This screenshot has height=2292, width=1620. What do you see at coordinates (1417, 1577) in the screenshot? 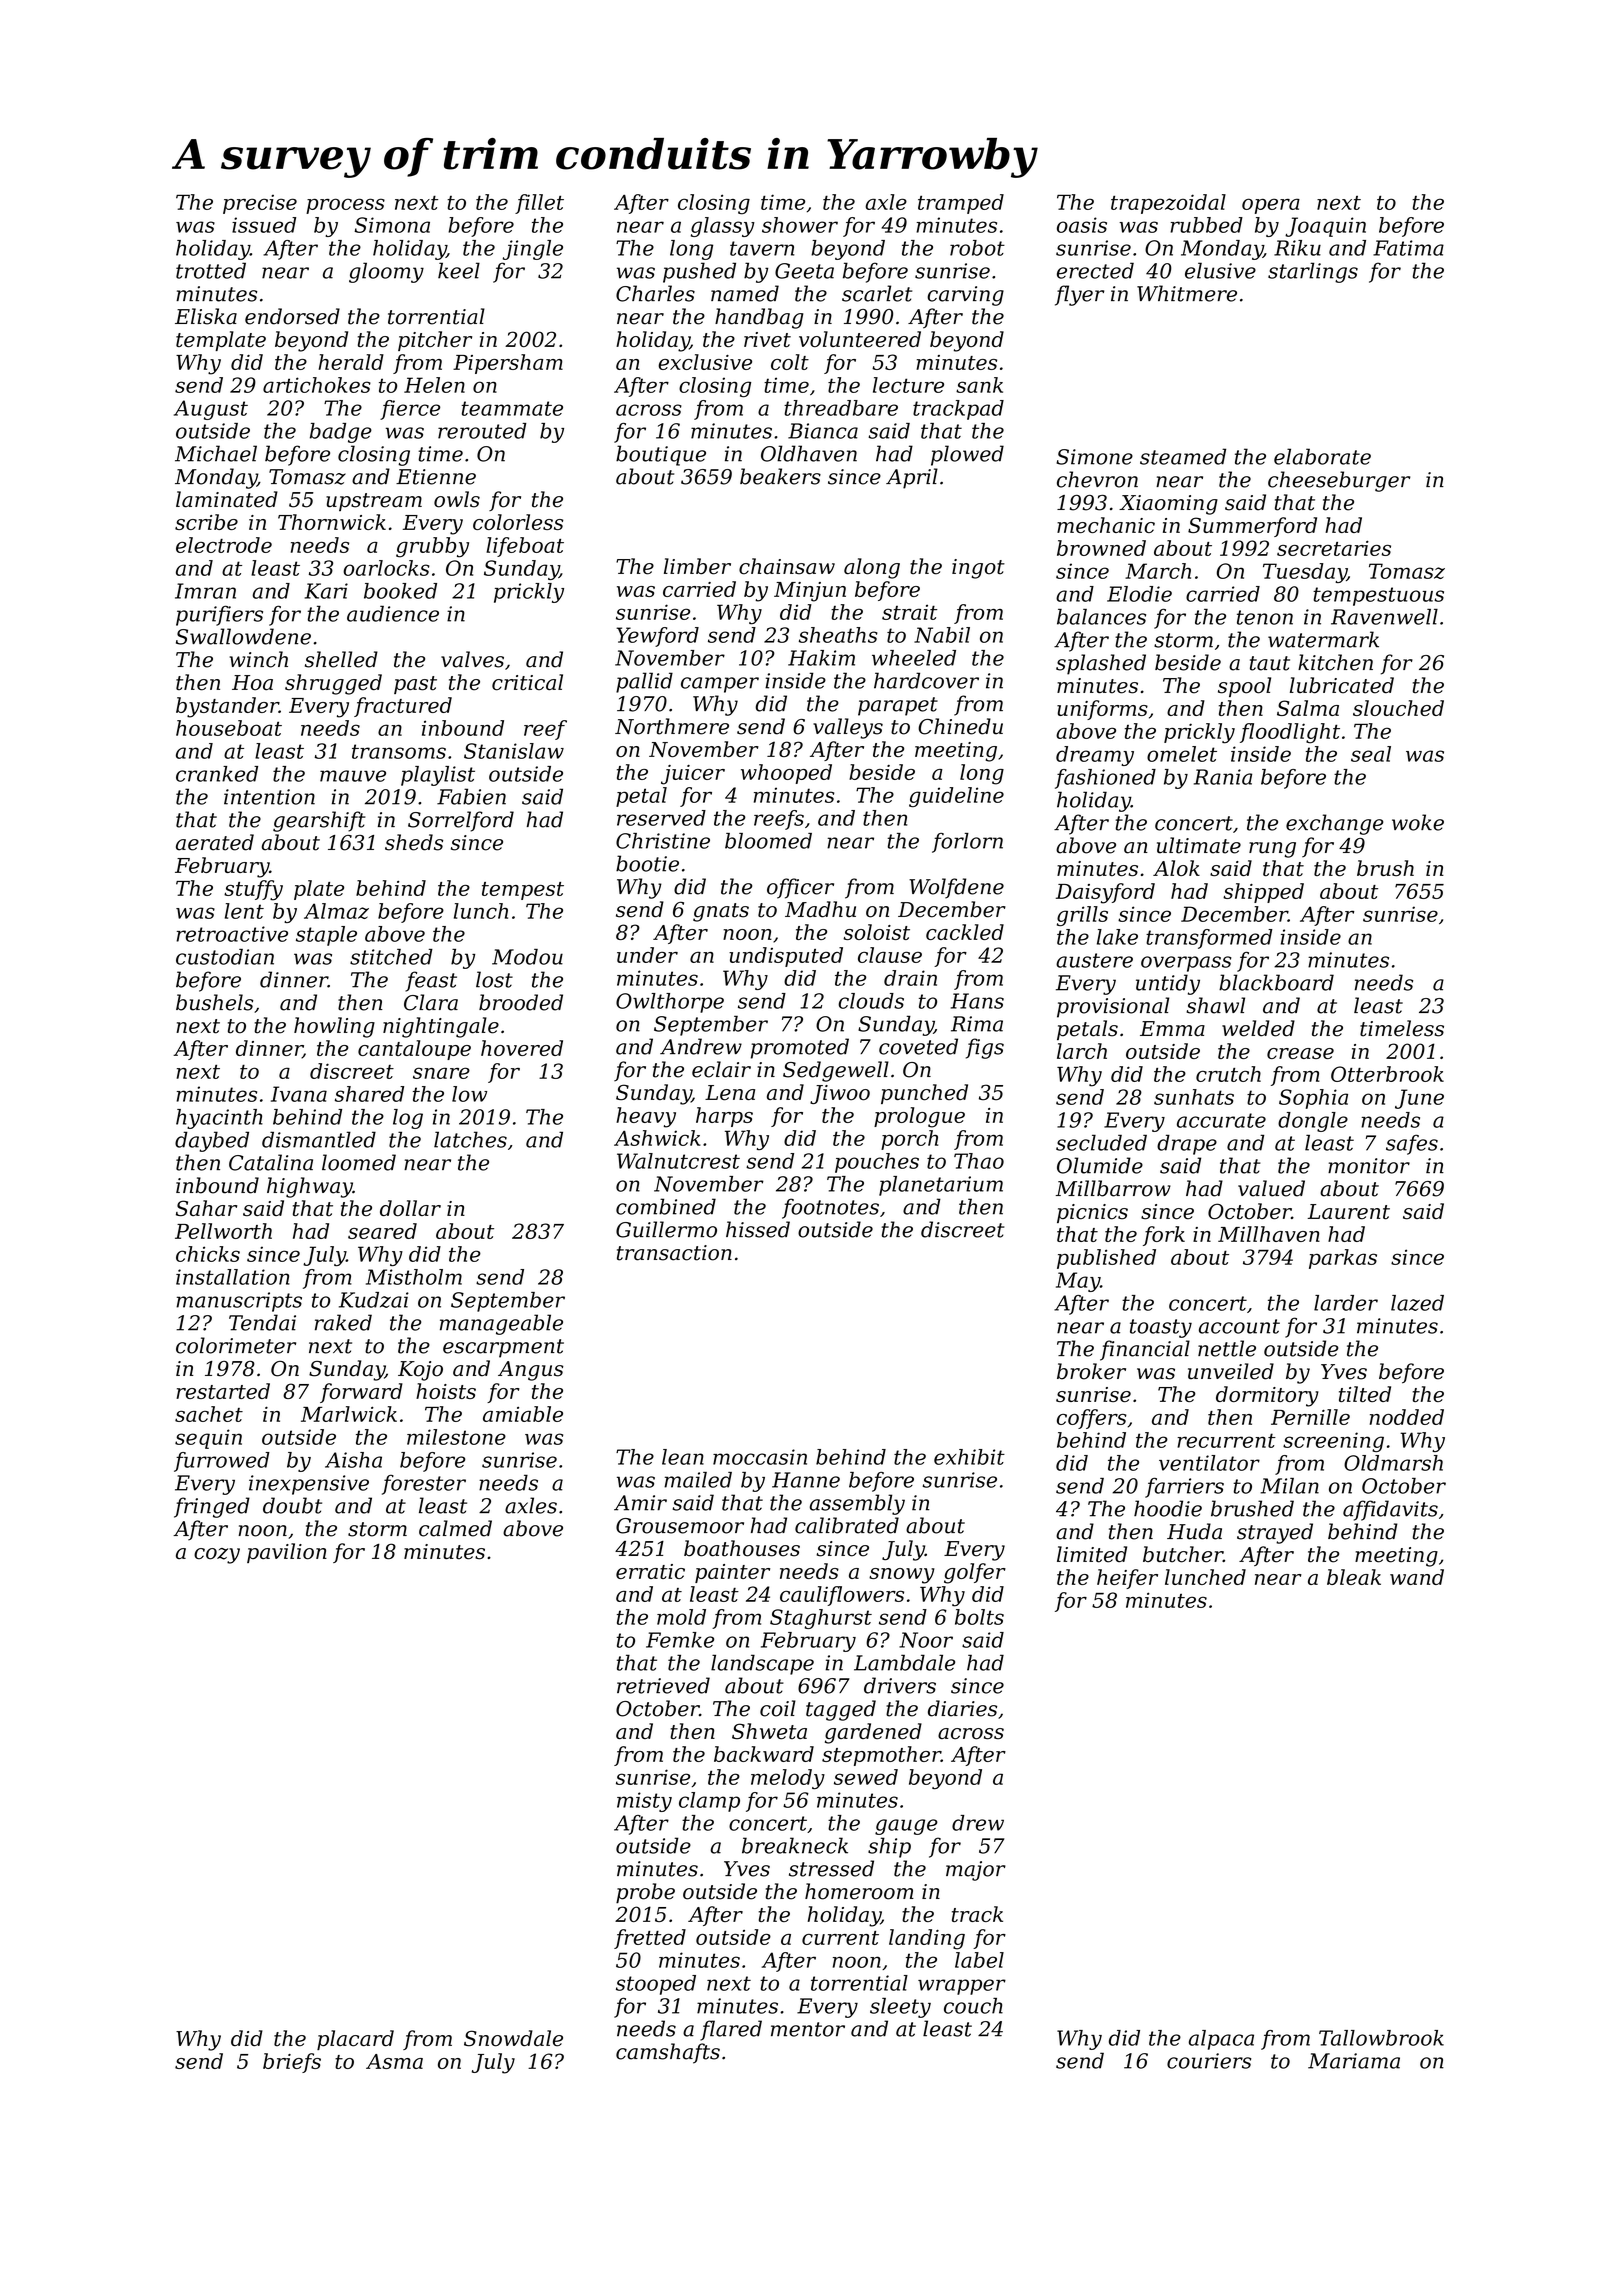
I see `wand` at bounding box center [1417, 1577].
